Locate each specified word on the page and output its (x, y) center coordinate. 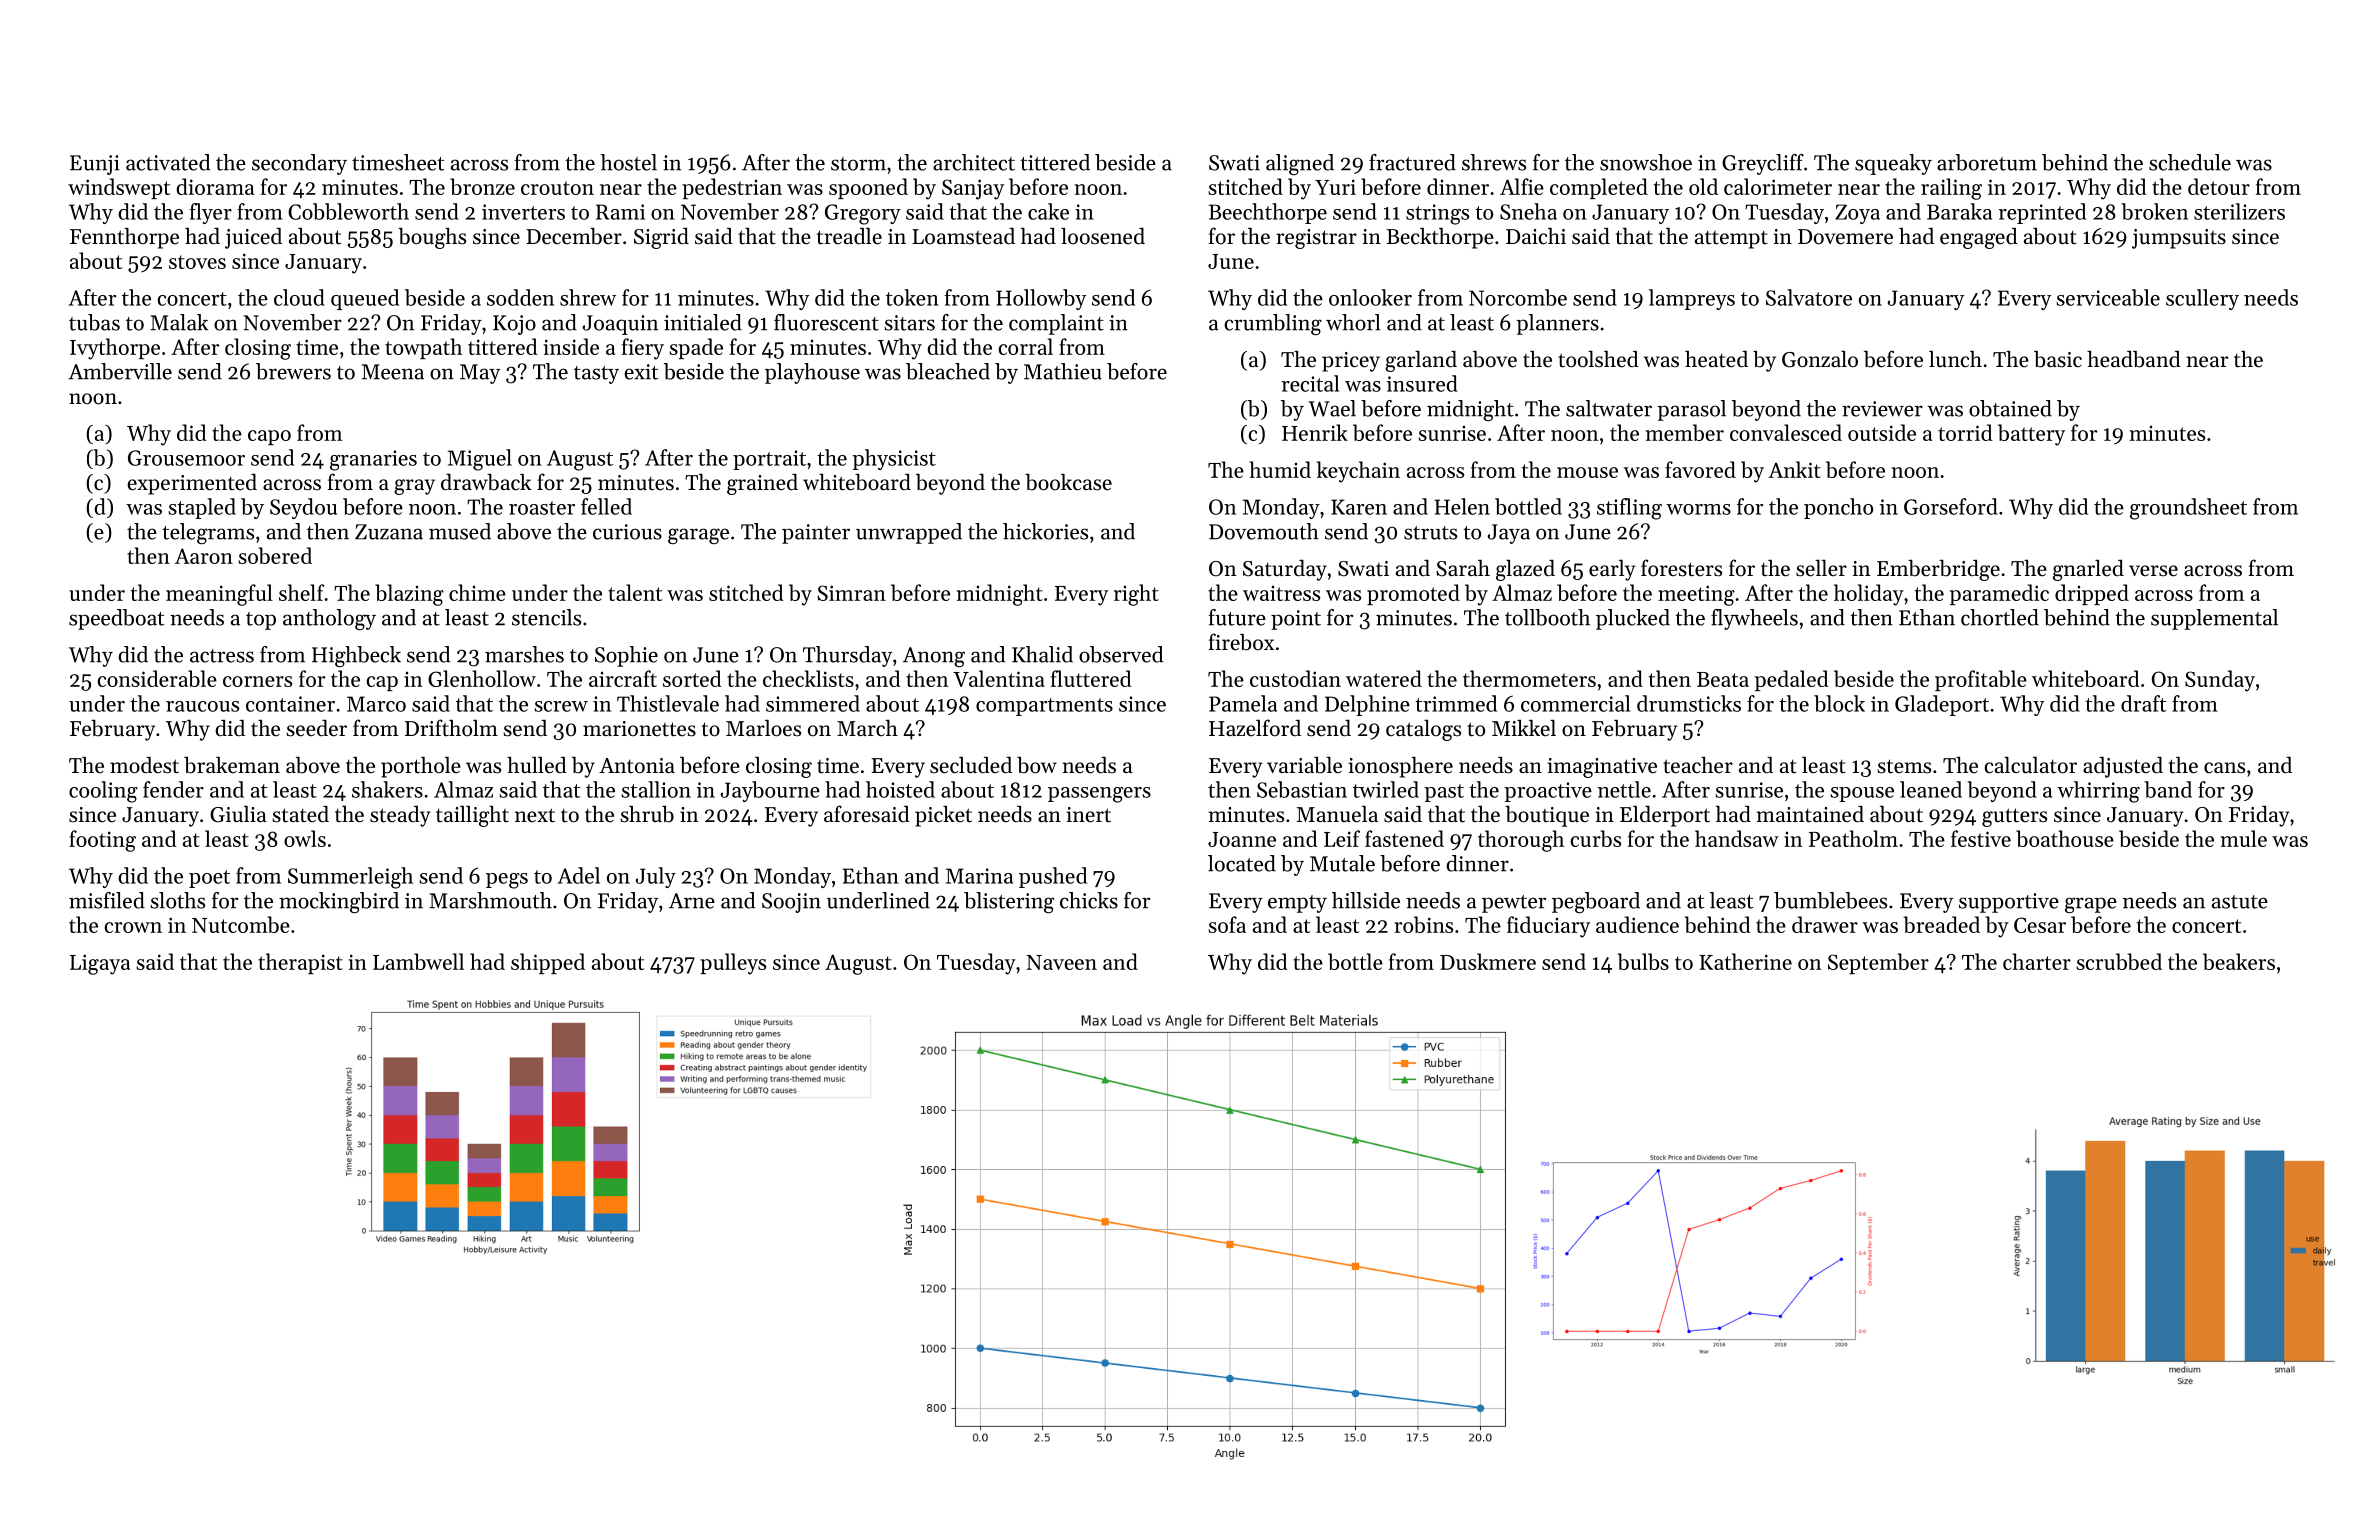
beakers (2239, 961)
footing (102, 841)
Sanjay (973, 189)
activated (168, 162)
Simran (851, 593)
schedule (2190, 162)
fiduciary (1548, 927)
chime (477, 592)
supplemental (2214, 619)
